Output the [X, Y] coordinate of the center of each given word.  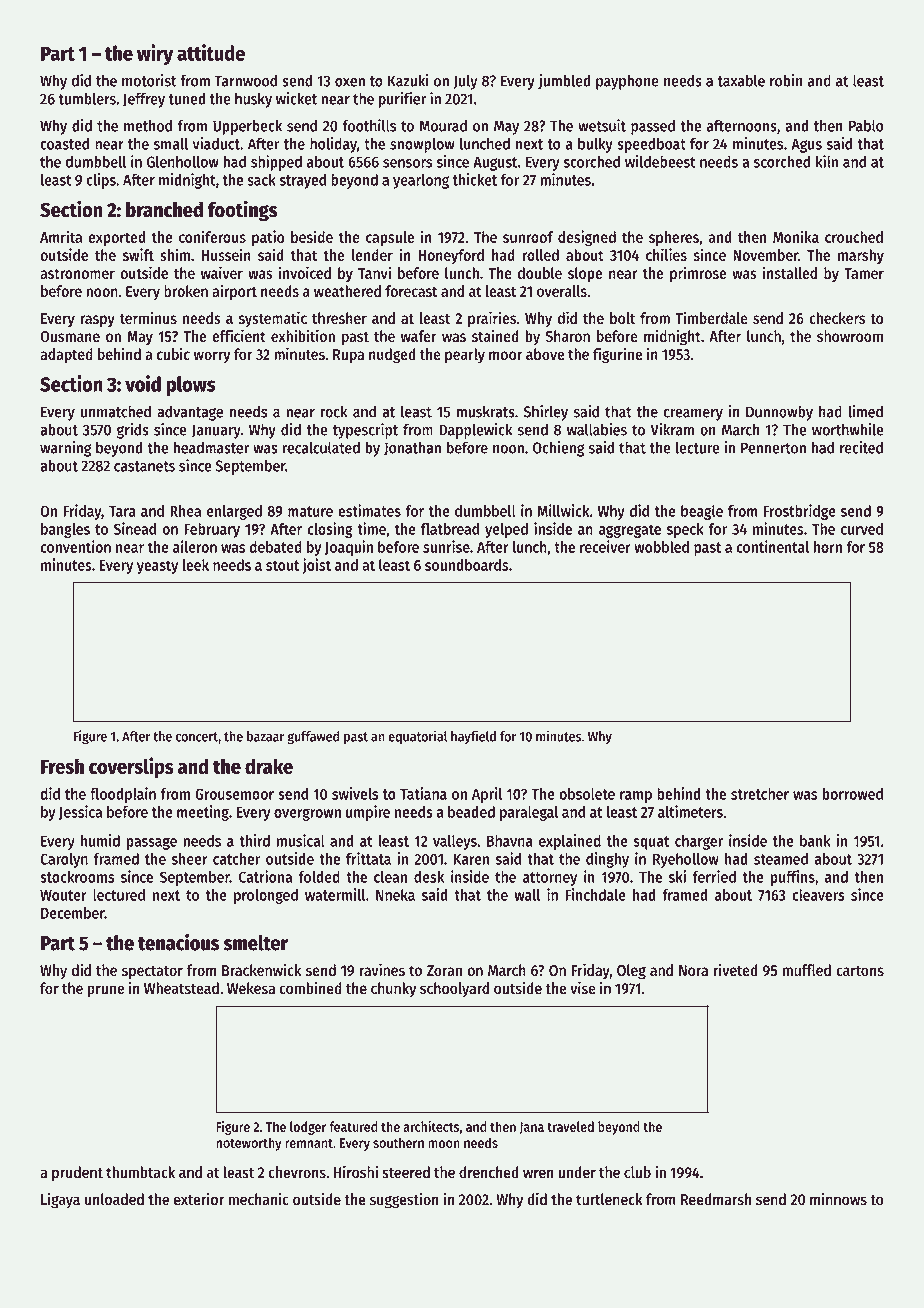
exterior [199, 1199]
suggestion [404, 1201]
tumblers [87, 98]
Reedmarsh [716, 1199]
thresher [339, 318]
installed [790, 272]
